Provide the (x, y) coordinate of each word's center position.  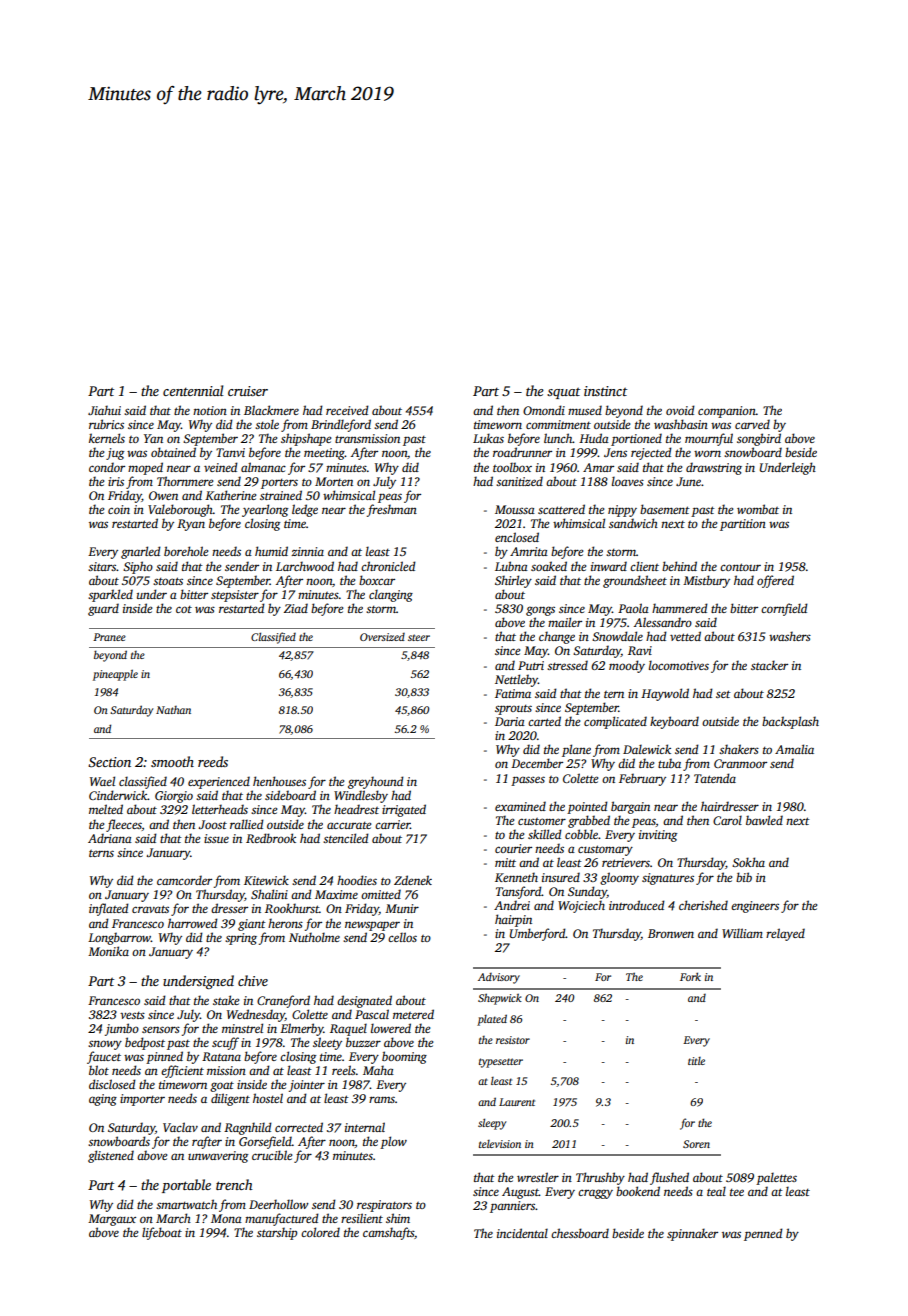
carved (752, 424)
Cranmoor (740, 763)
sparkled (110, 595)
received (347, 410)
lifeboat (162, 1233)
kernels (107, 438)
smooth (172, 761)
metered (413, 1014)
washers (790, 636)
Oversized (382, 637)
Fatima (513, 693)
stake (226, 1000)
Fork (690, 976)
